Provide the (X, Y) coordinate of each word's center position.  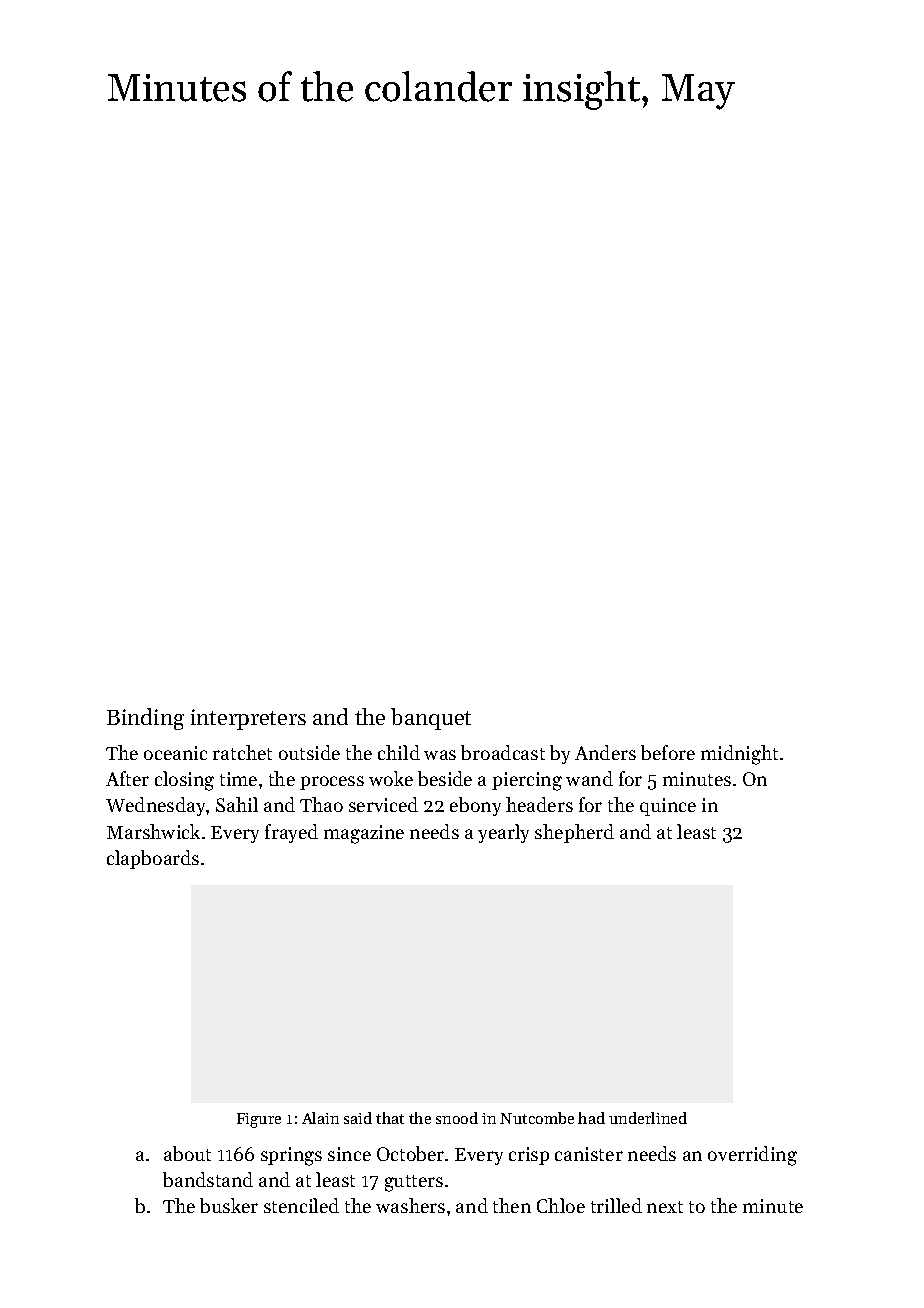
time (238, 779)
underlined (648, 1118)
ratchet (242, 752)
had (591, 1118)
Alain (320, 1118)
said (358, 1118)
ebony (475, 806)
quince (668, 807)
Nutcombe (537, 1118)
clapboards (153, 859)
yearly (503, 833)
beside (445, 778)
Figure (259, 1120)
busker (229, 1205)
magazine (364, 834)
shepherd (574, 833)
